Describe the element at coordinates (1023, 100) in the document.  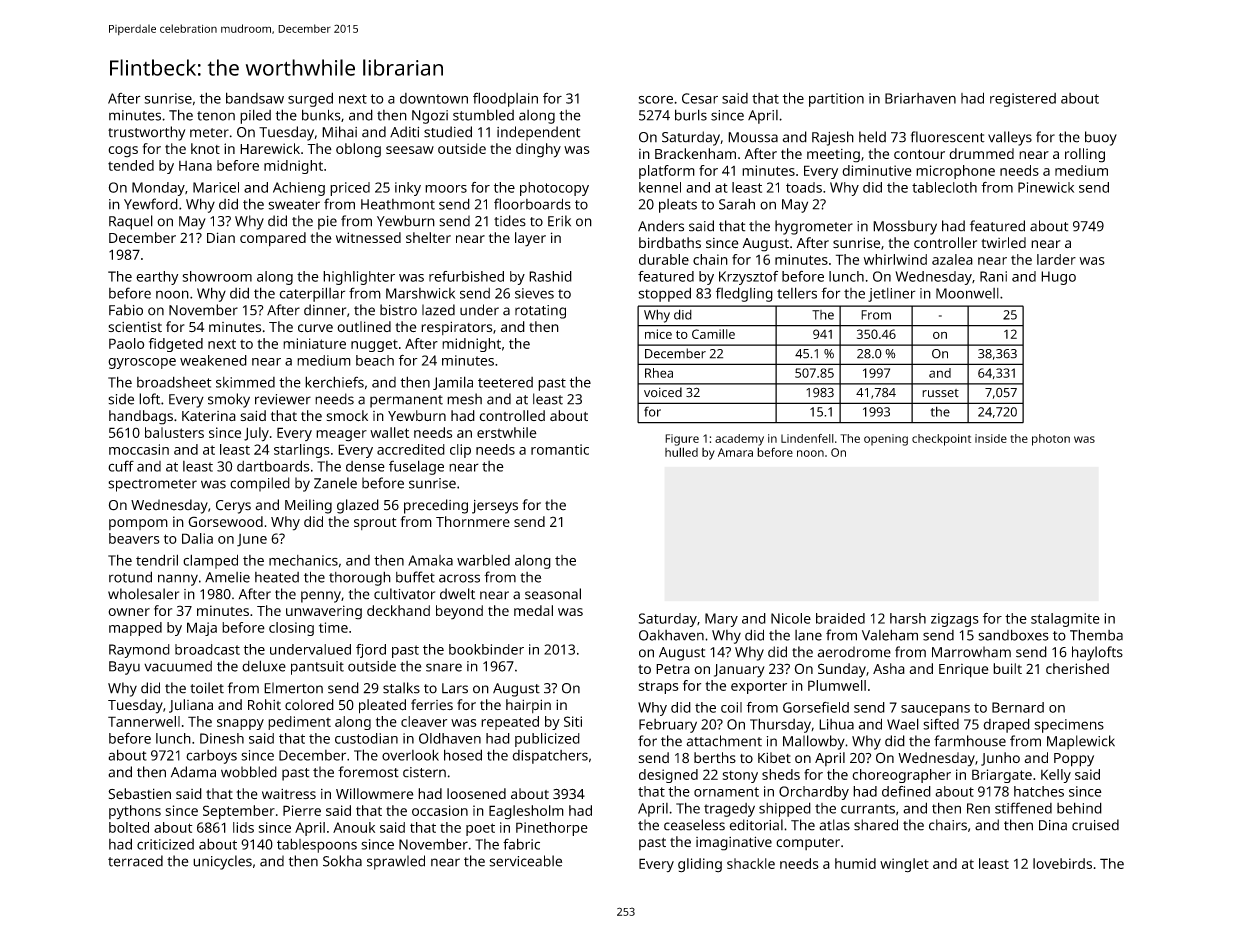
I see `registered` at that location.
